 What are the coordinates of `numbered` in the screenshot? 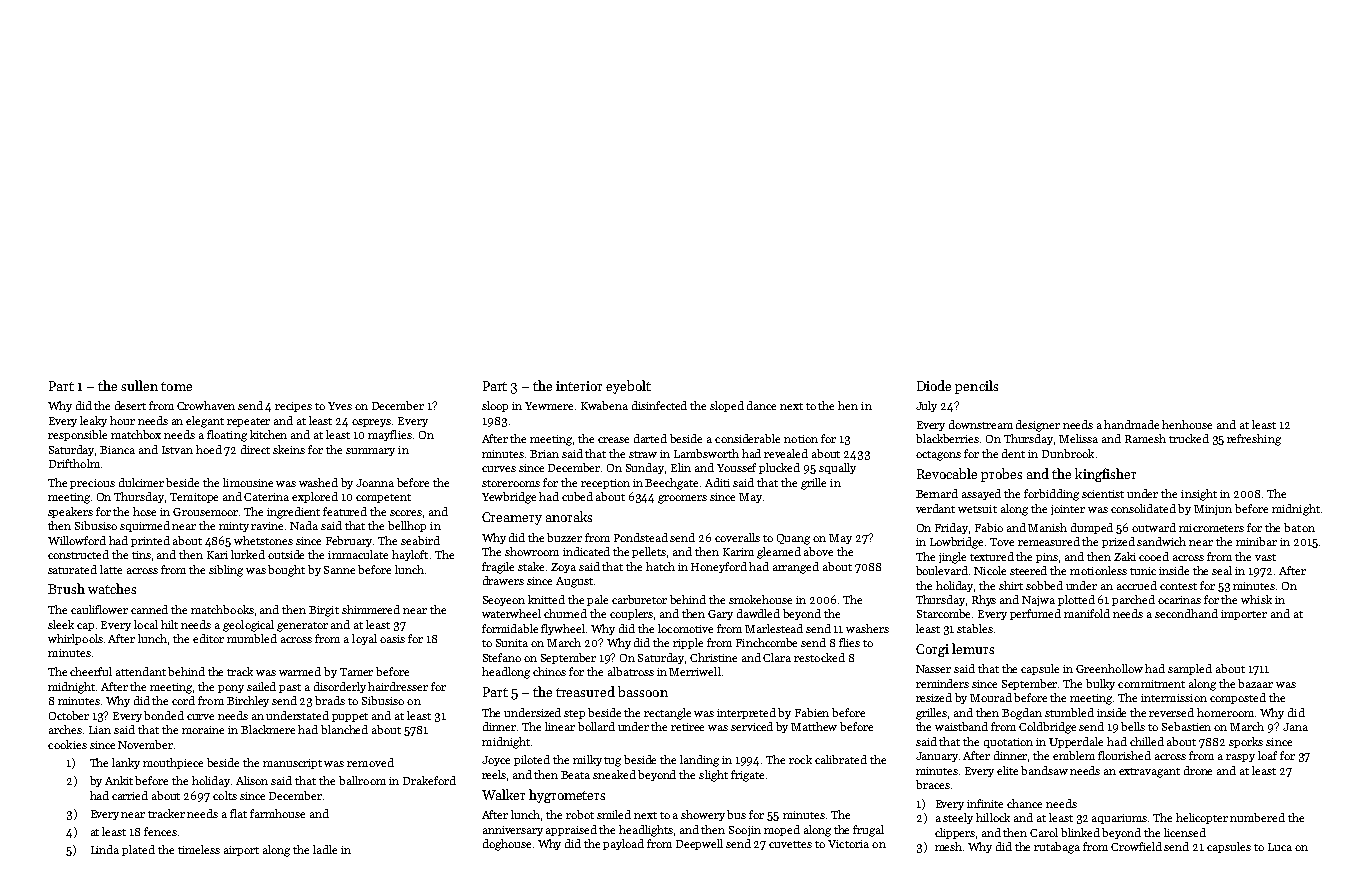 It's located at (1257, 817).
